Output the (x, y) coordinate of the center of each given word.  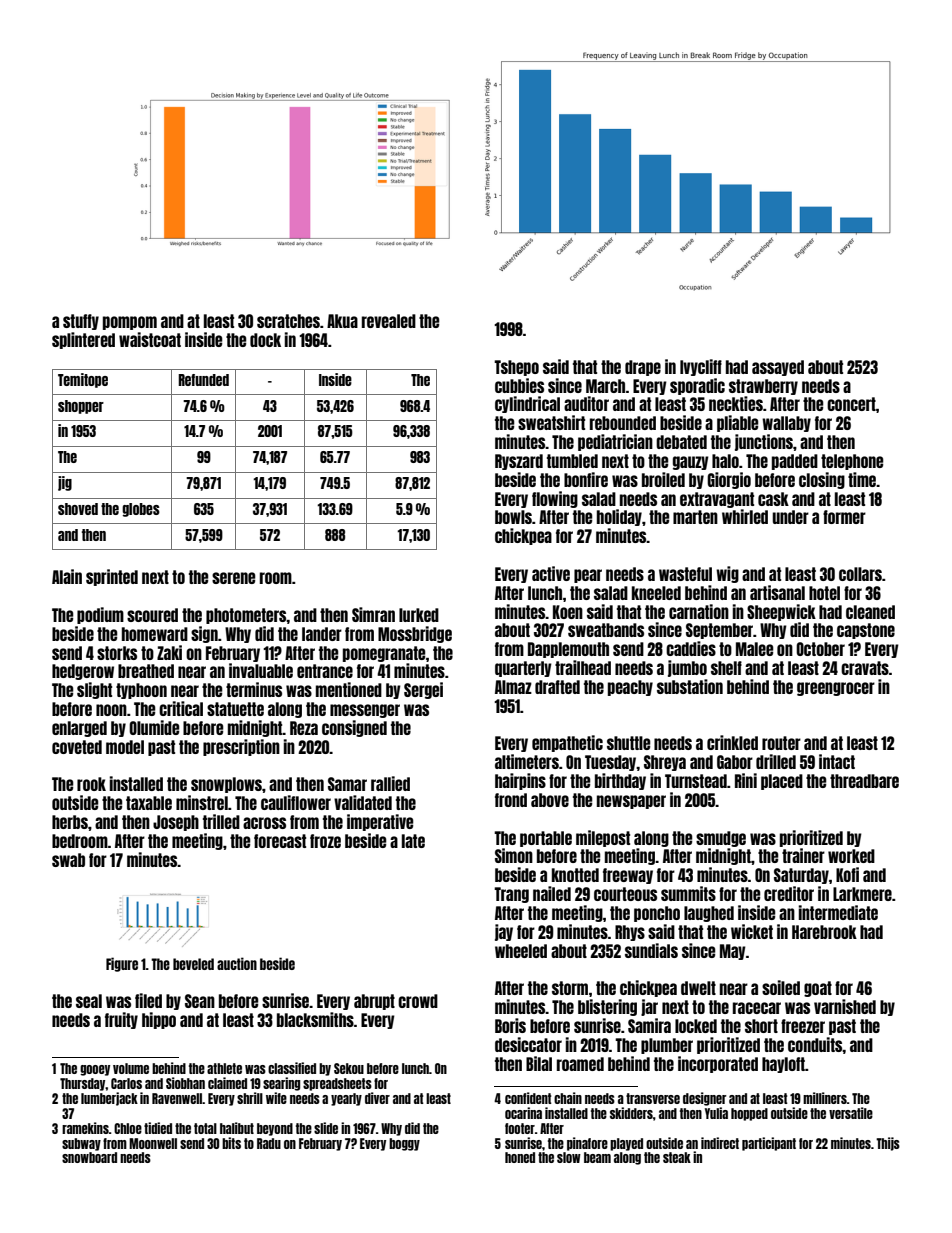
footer (520, 1128)
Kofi (847, 874)
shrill (250, 1098)
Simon (514, 855)
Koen (568, 612)
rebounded (623, 423)
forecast (280, 841)
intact (837, 761)
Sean (200, 1001)
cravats (865, 668)
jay (504, 932)
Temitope (83, 380)
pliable (738, 423)
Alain (67, 576)
